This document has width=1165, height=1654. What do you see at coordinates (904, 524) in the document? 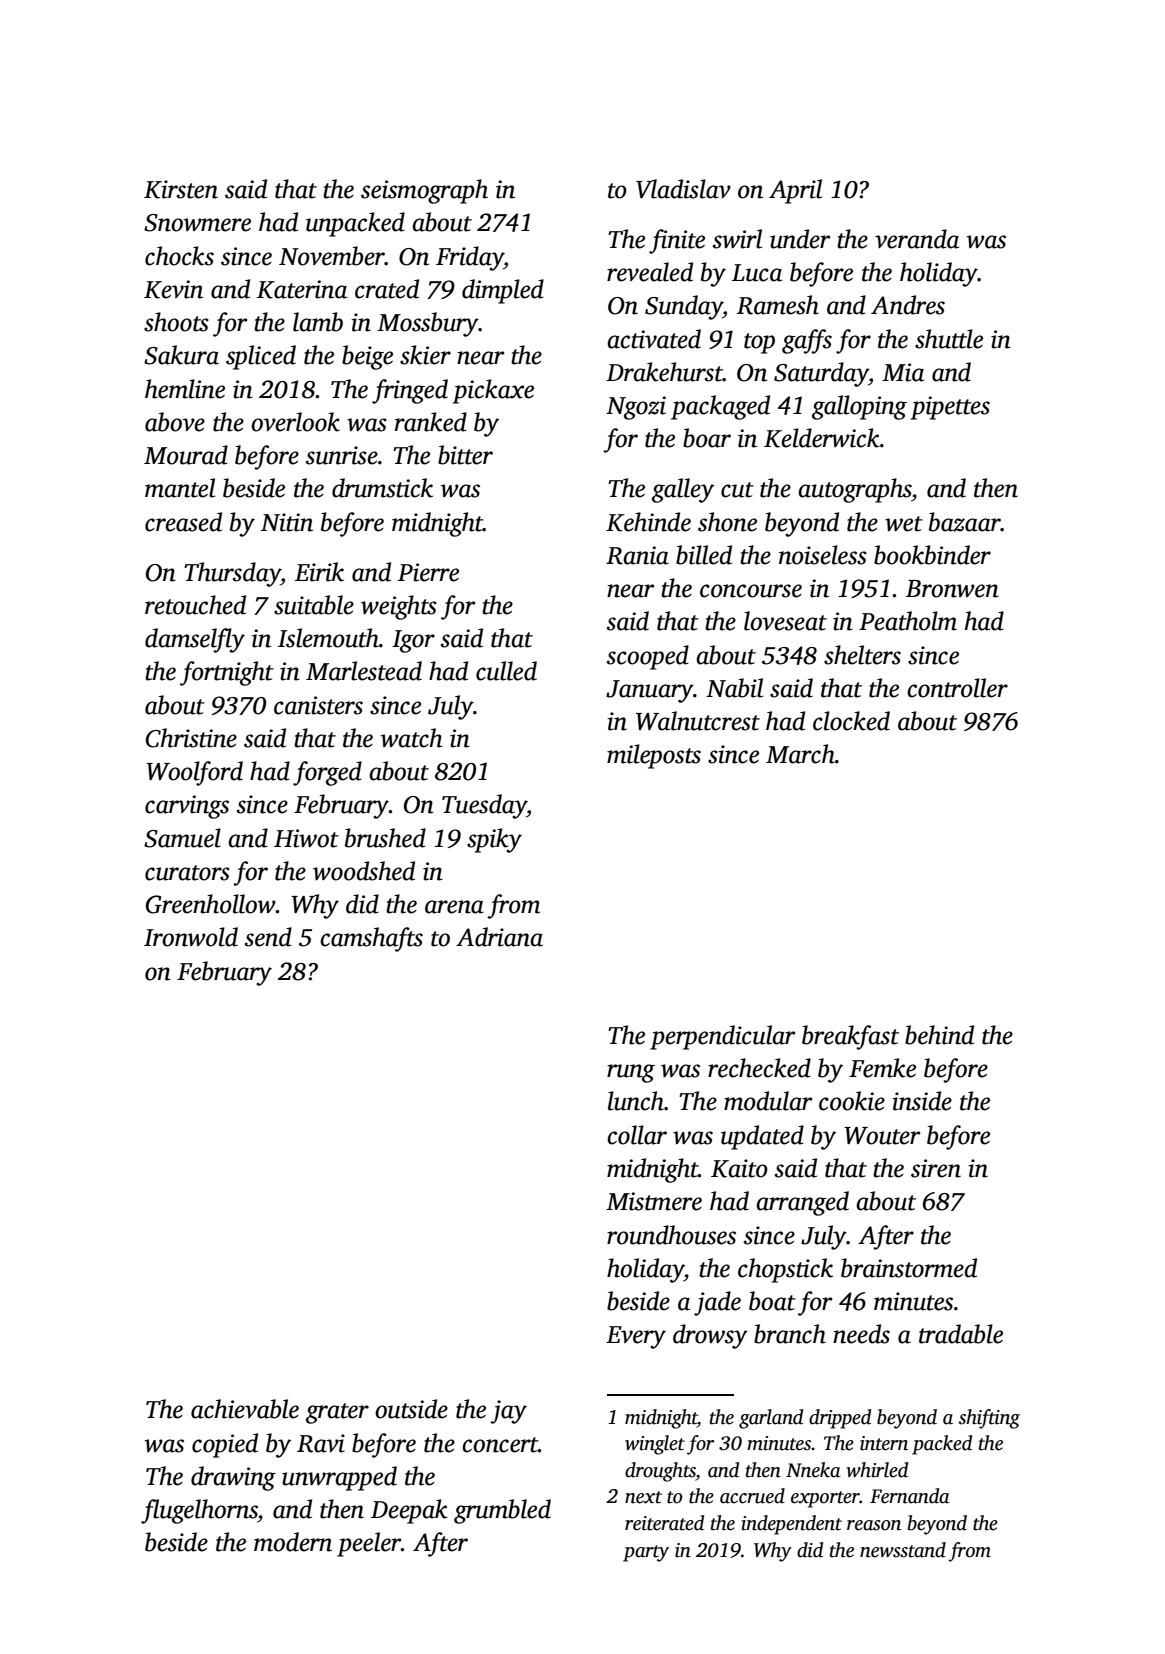
I see `wet` at bounding box center [904, 524].
